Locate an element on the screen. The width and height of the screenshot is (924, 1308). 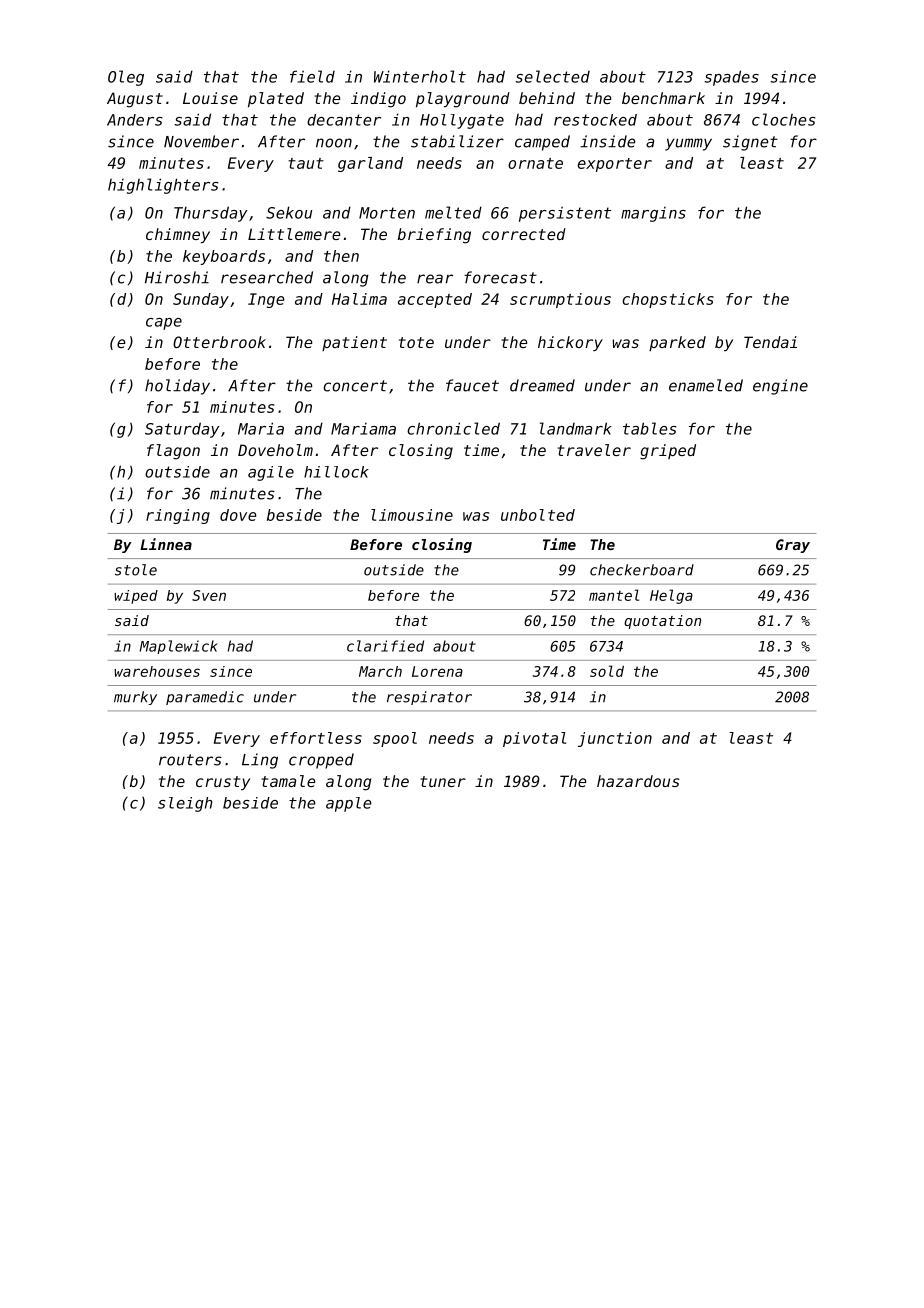
Tendai is located at coordinates (770, 342).
